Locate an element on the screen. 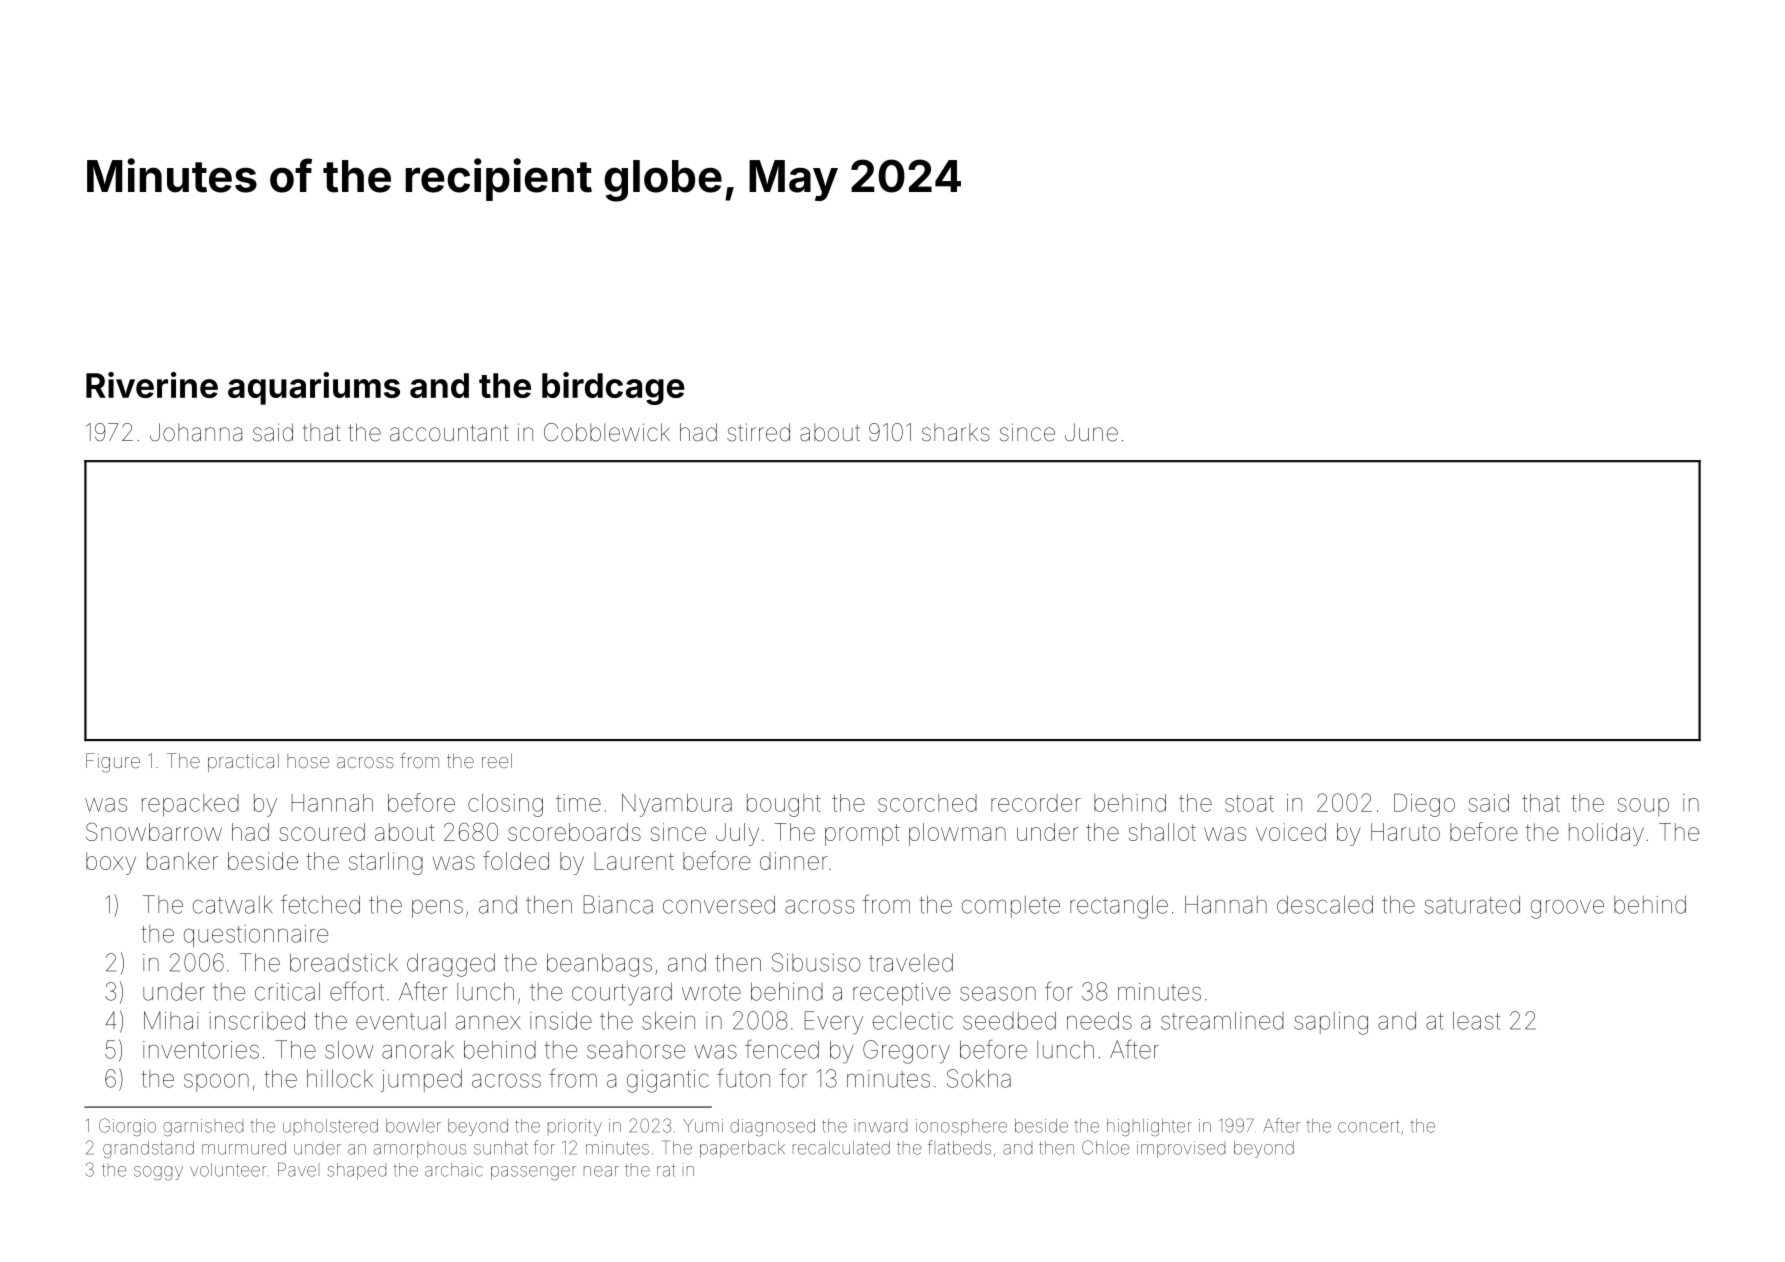 This screenshot has height=1262, width=1785. sharks is located at coordinates (956, 432).
